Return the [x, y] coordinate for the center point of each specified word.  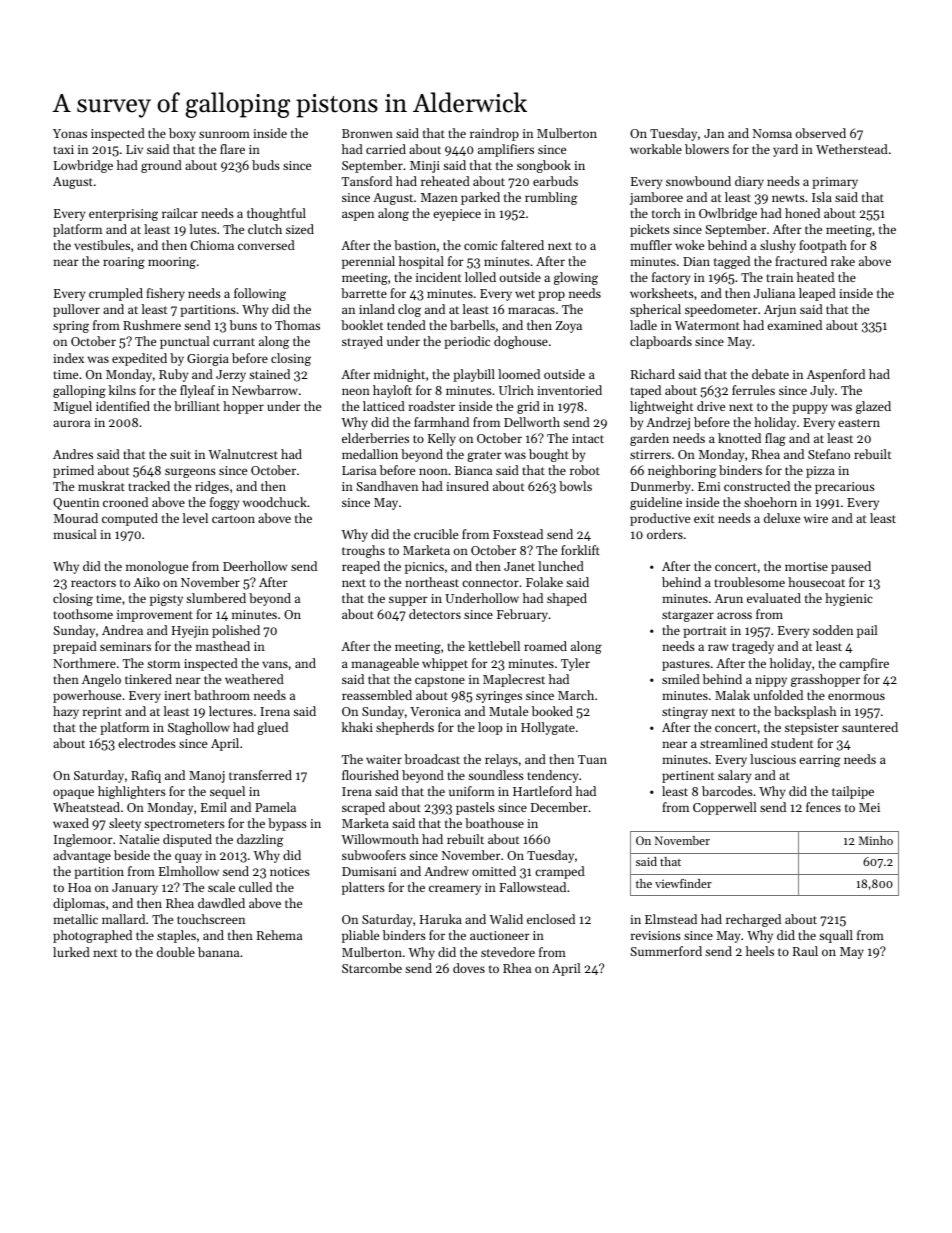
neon [356, 391]
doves [469, 968]
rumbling [551, 198]
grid [528, 407]
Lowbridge [83, 166]
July [822, 391]
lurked [71, 952]
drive [711, 406]
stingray [685, 713]
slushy [778, 246]
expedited [139, 359]
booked [552, 711]
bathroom [222, 695]
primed [73, 471]
